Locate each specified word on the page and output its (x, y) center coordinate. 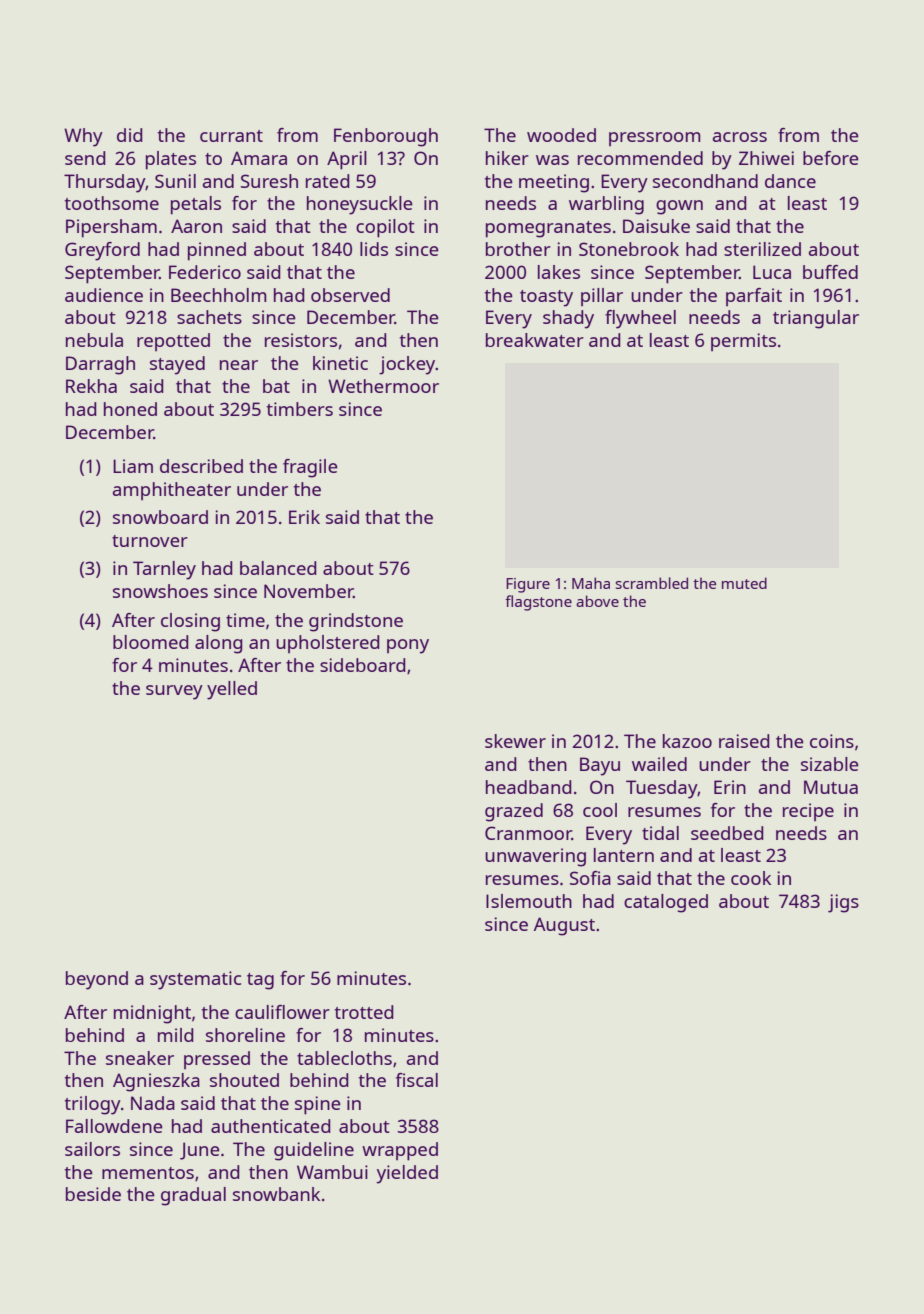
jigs (843, 903)
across (740, 137)
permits (743, 342)
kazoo (687, 741)
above (597, 601)
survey (174, 692)
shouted (244, 1080)
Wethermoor (383, 386)
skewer (515, 741)
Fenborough (386, 137)
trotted (364, 1012)
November (308, 591)
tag (260, 981)
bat (276, 386)
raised (744, 741)
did (130, 135)
